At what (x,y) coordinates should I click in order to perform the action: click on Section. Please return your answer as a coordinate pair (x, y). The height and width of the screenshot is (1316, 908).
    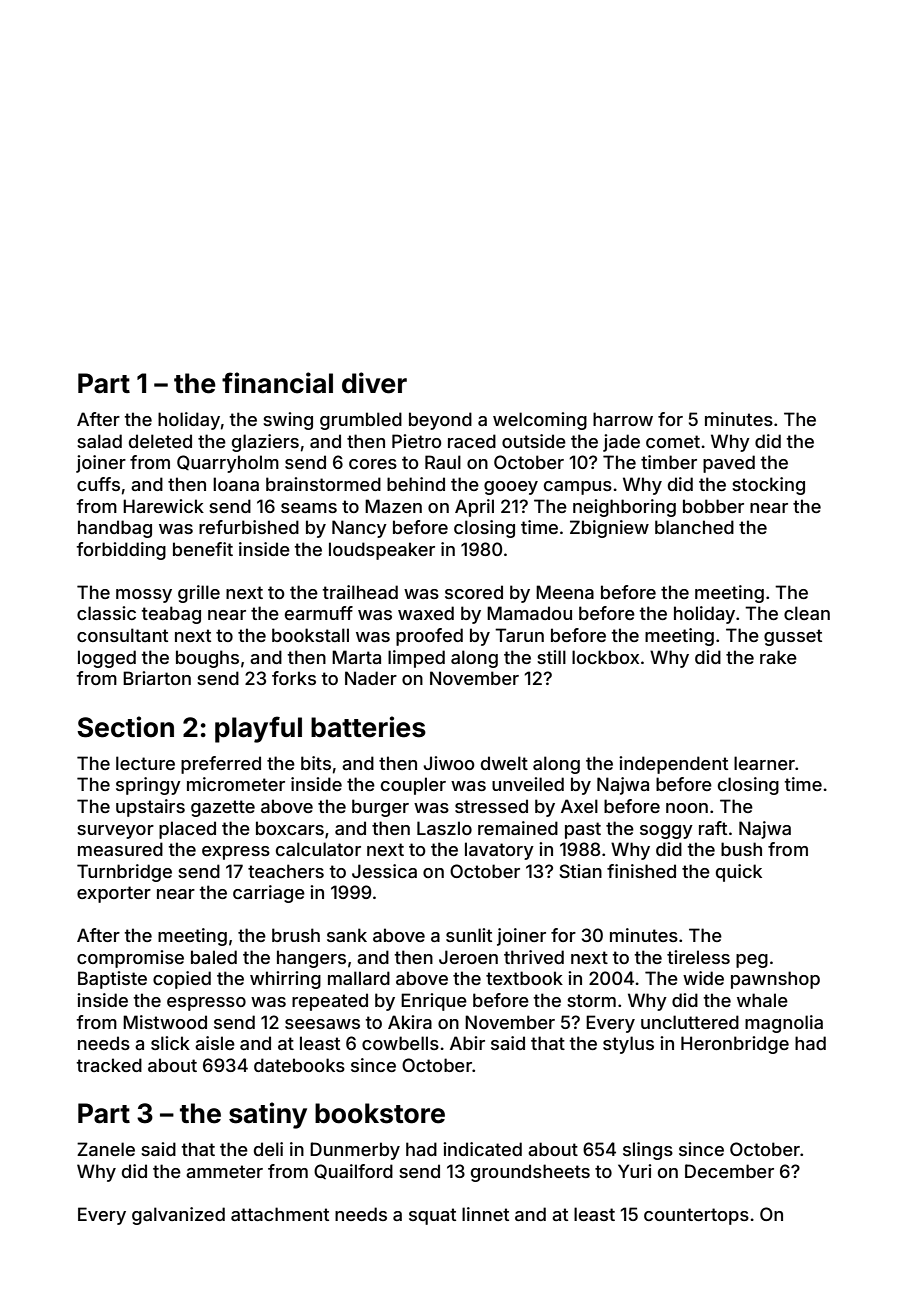
    Looking at the image, I should click on (125, 727).
